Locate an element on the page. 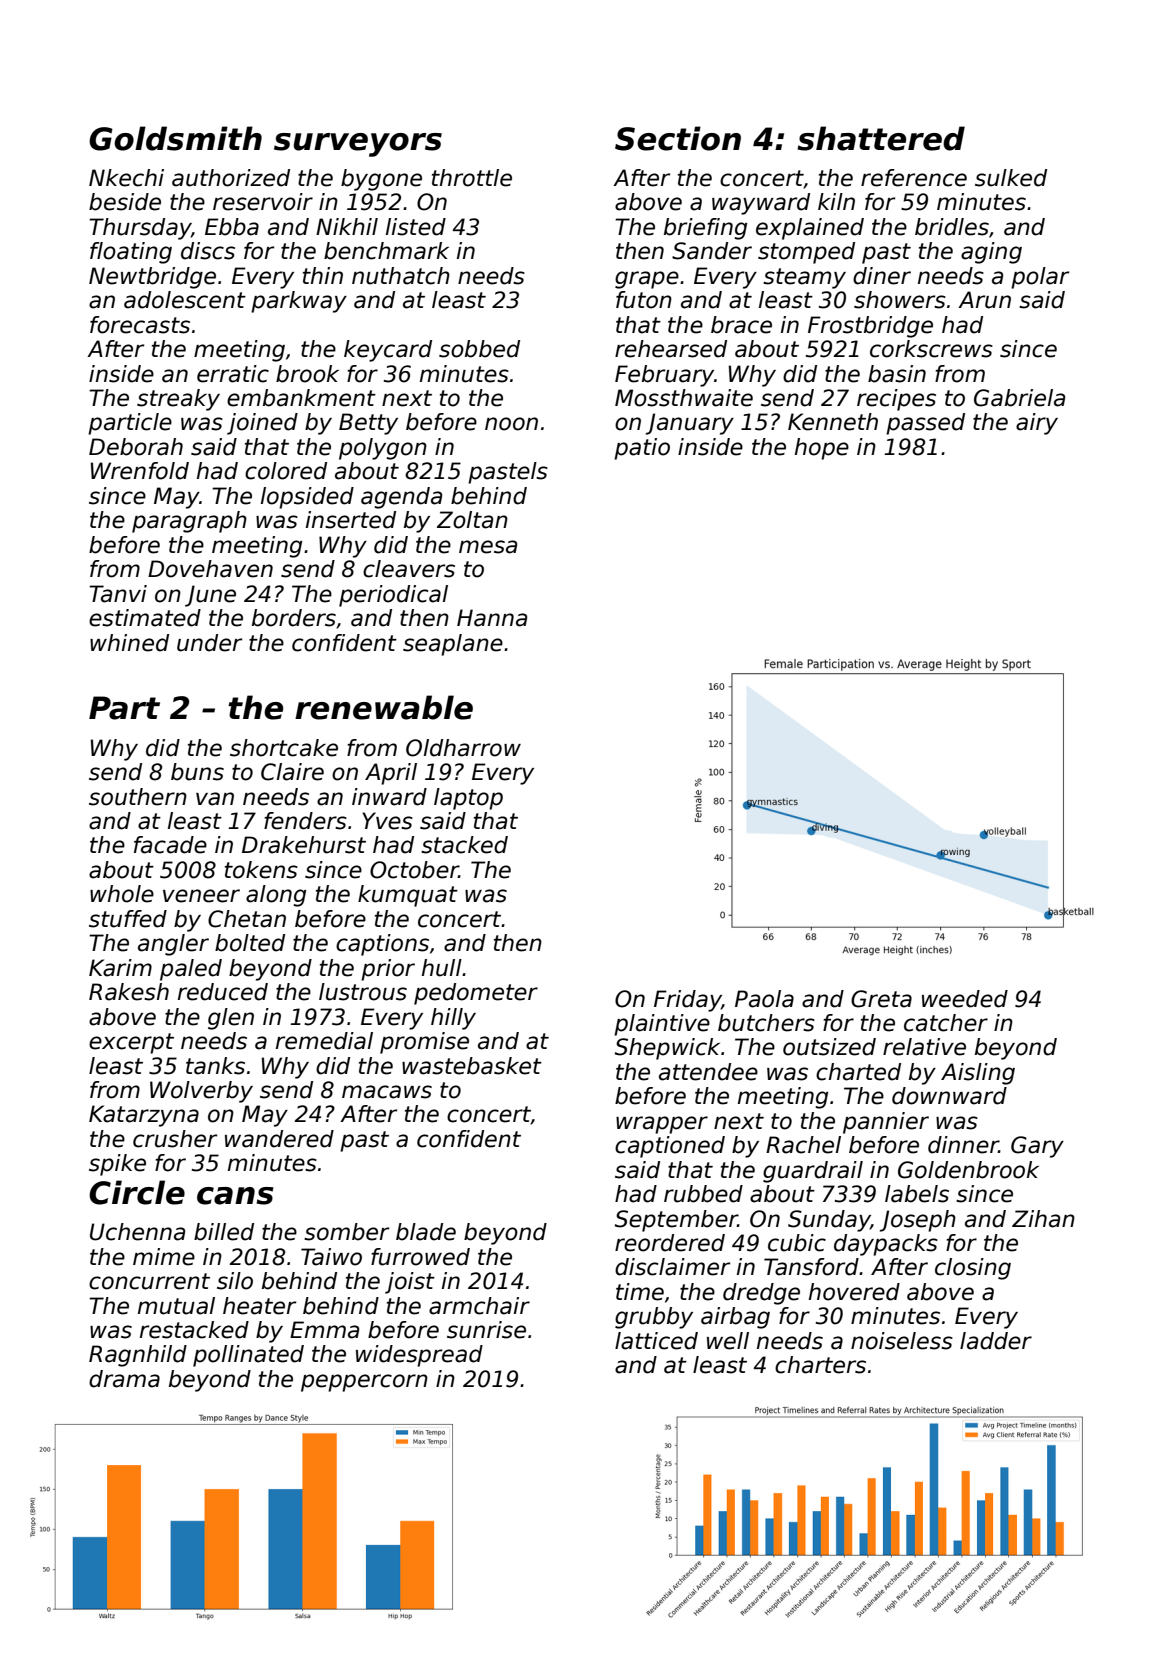  widespread is located at coordinates (419, 1356).
